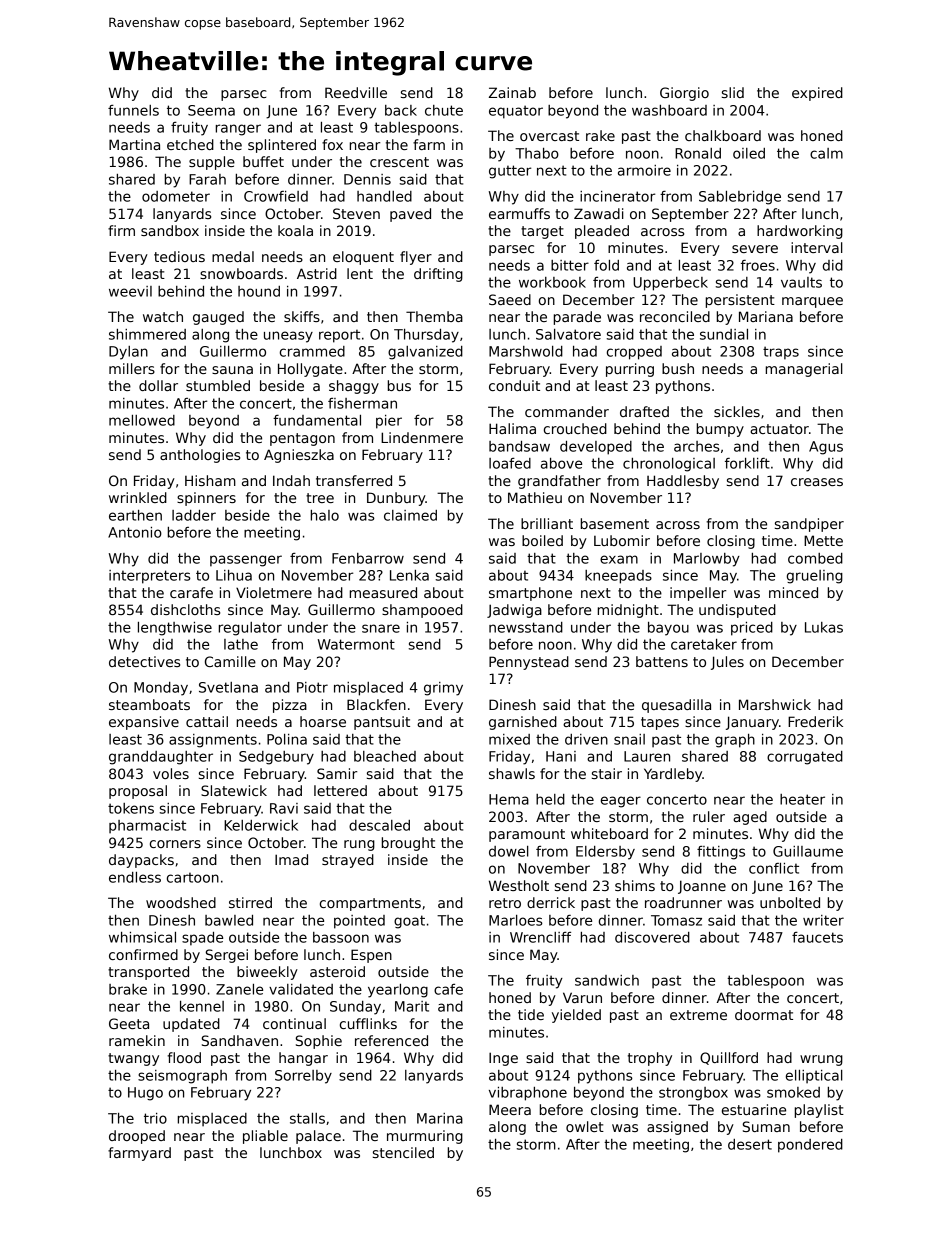 The width and height of the document is (952, 1233). Describe the element at coordinates (512, 92) in the document. I see `Zainab` at that location.
